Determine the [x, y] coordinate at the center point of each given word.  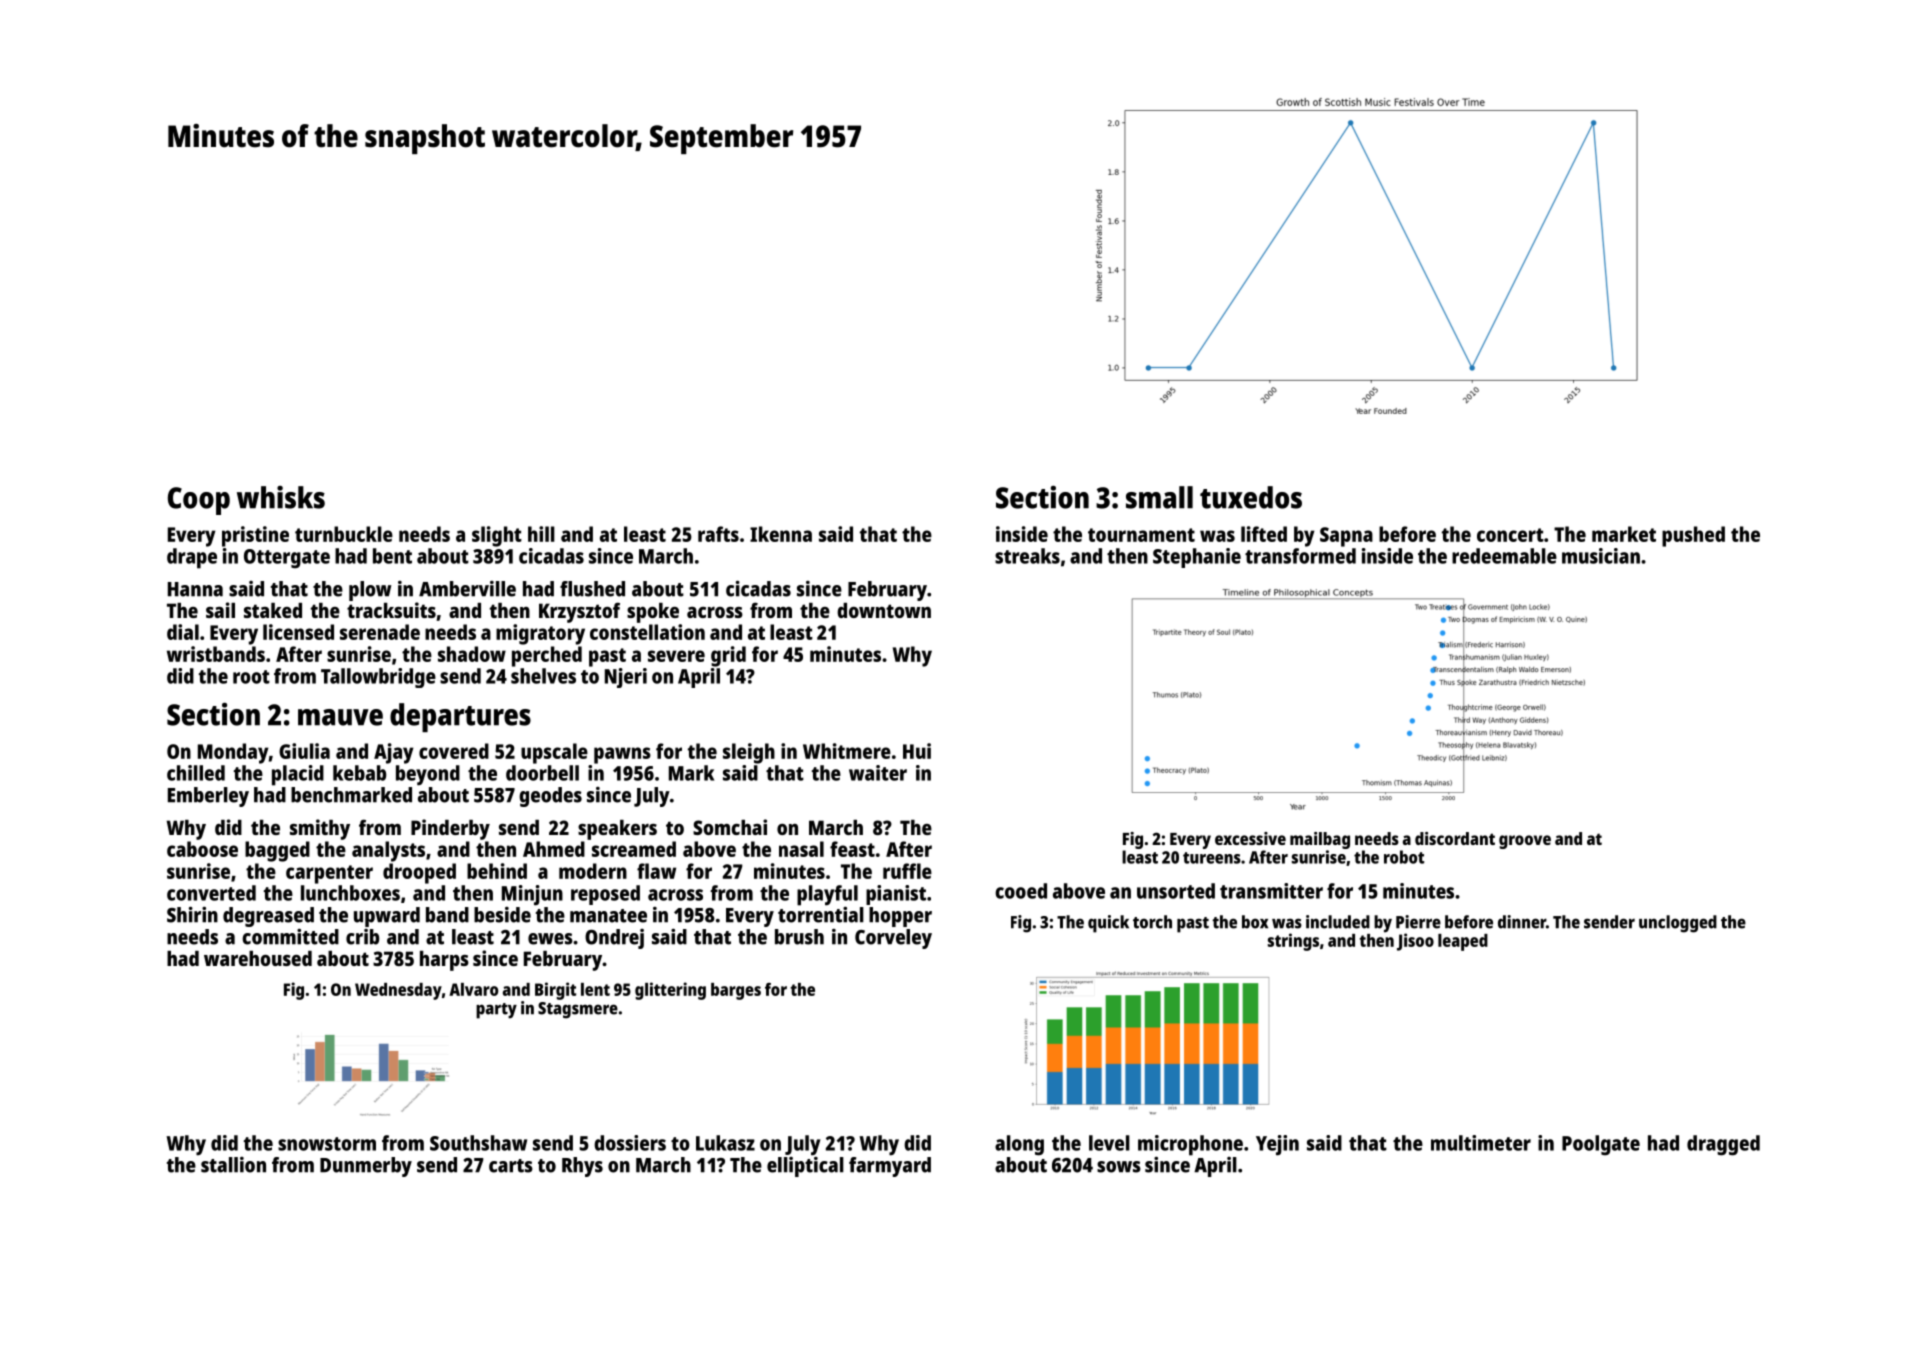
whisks [281, 497]
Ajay [394, 753]
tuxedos [1251, 497]
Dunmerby [366, 1167]
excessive [1250, 838]
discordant [1455, 838]
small [1159, 497]
